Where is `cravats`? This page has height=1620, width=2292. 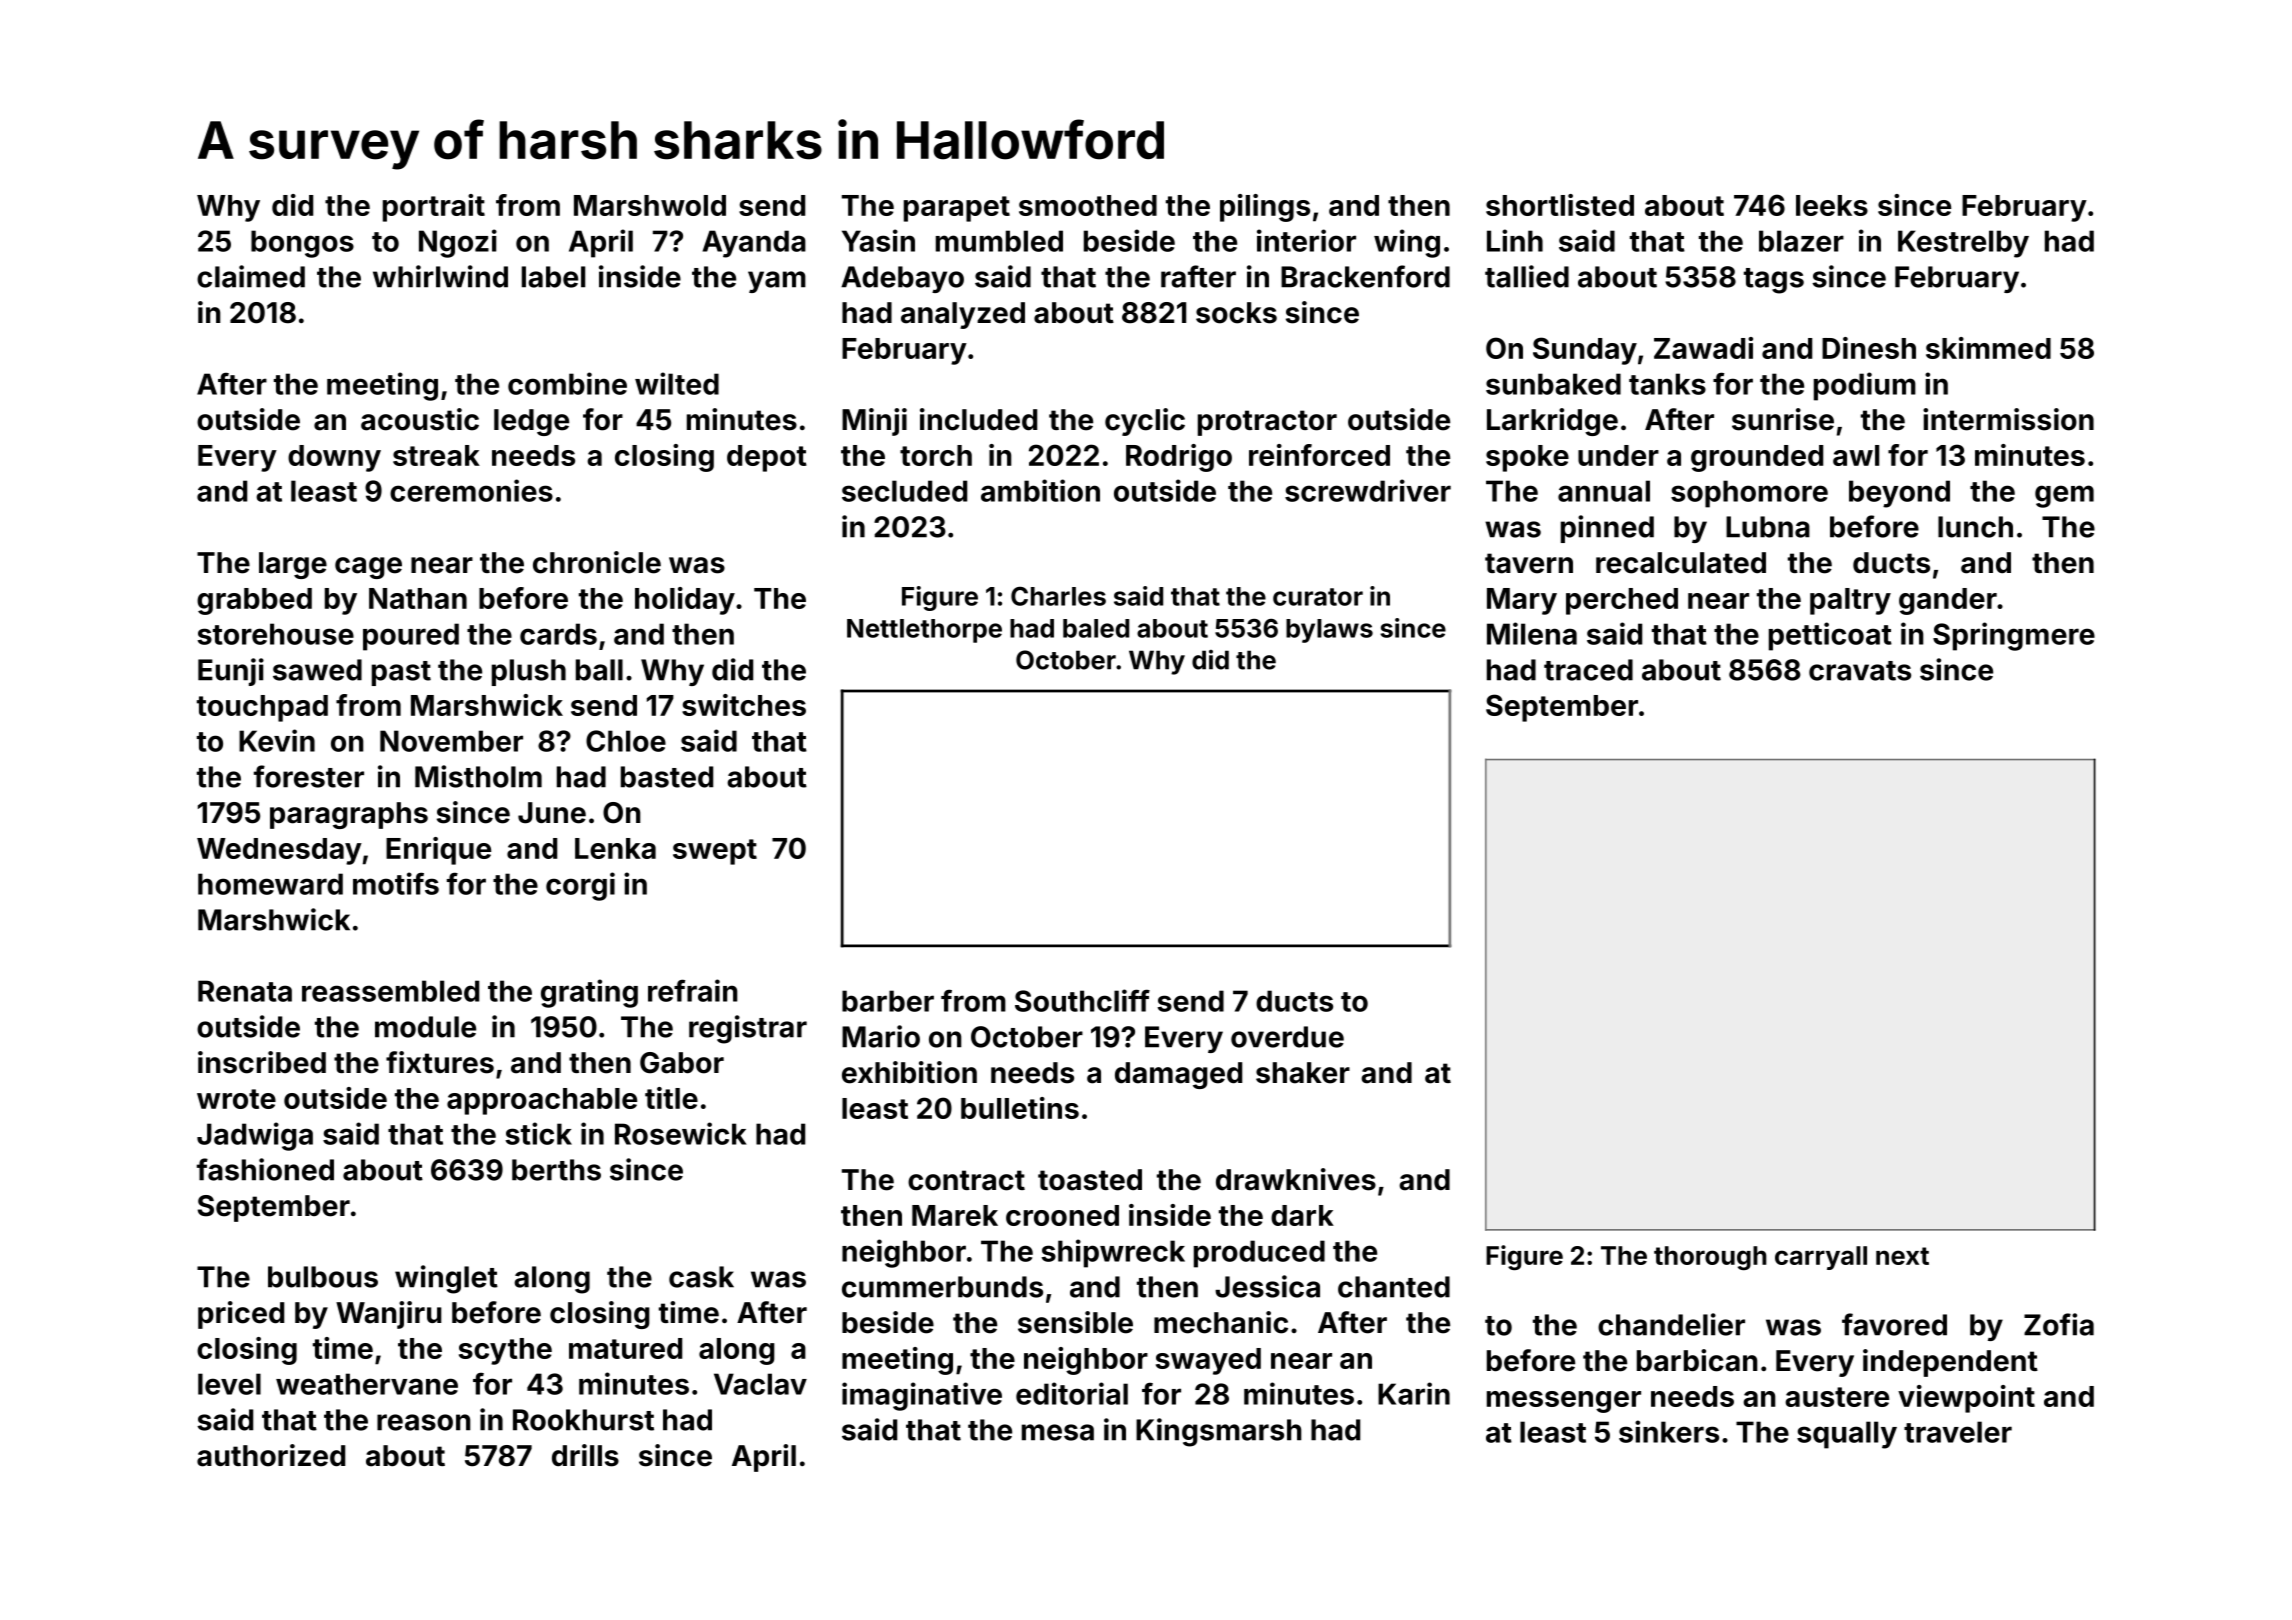
cravats is located at coordinates (1860, 671).
